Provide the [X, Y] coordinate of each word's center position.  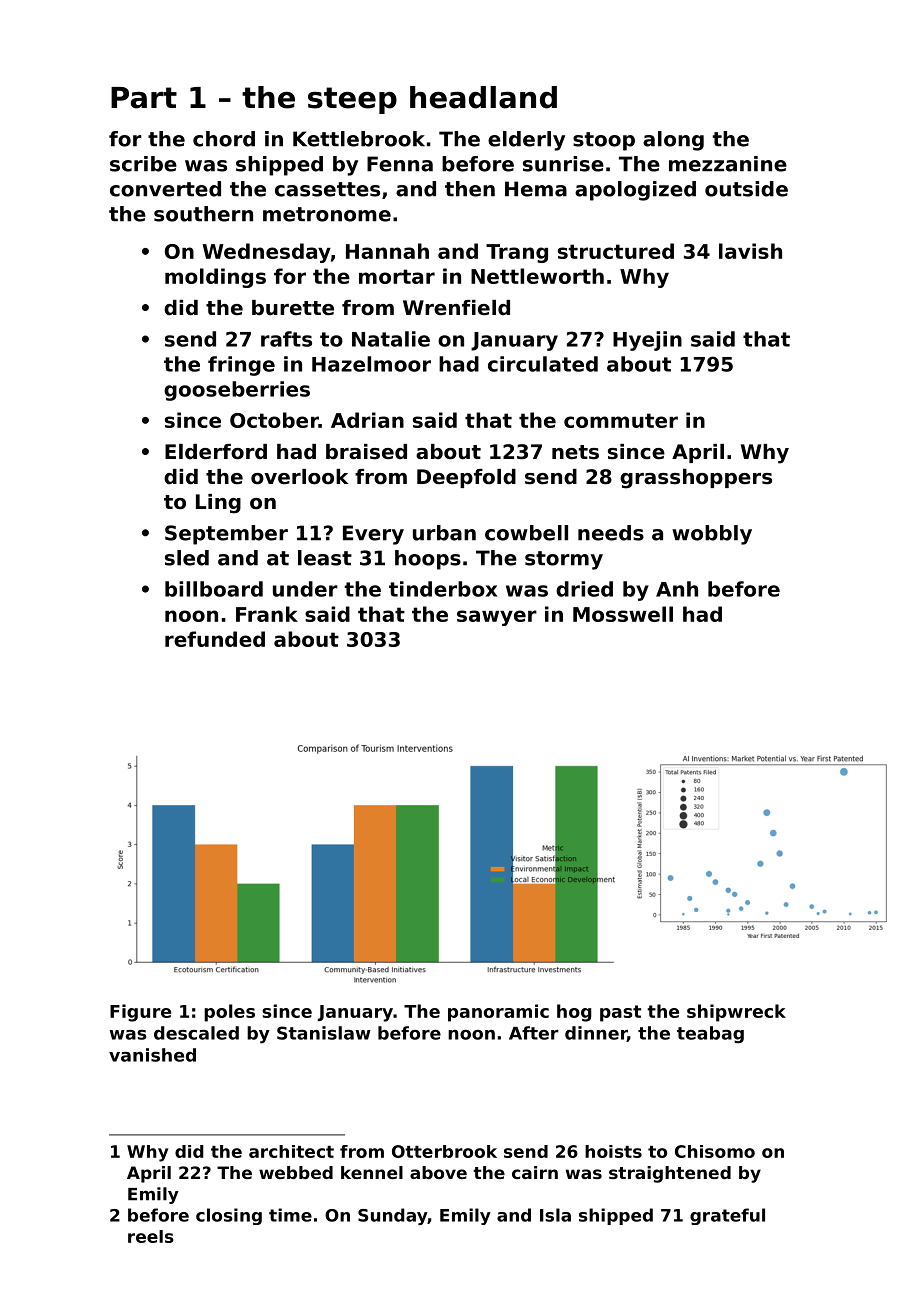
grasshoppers [696, 479]
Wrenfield [456, 308]
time [290, 1215]
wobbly [712, 535]
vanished [152, 1055]
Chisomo [715, 1151]
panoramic [498, 1013]
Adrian [367, 420]
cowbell [526, 533]
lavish [750, 251]
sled [187, 558]
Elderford [216, 452]
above [438, 1172]
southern [203, 214]
